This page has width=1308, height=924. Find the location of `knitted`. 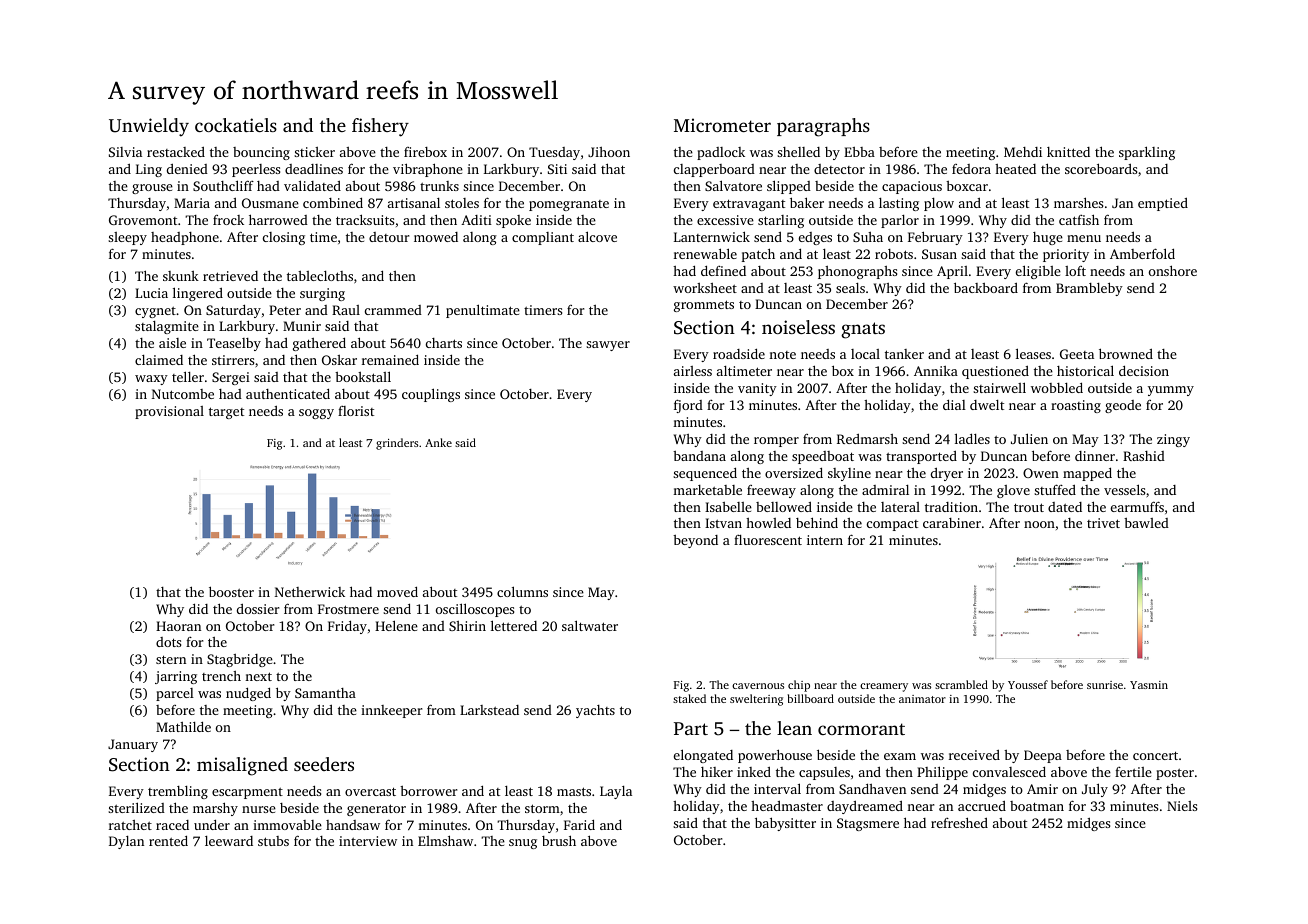

knitted is located at coordinates (1068, 152).
